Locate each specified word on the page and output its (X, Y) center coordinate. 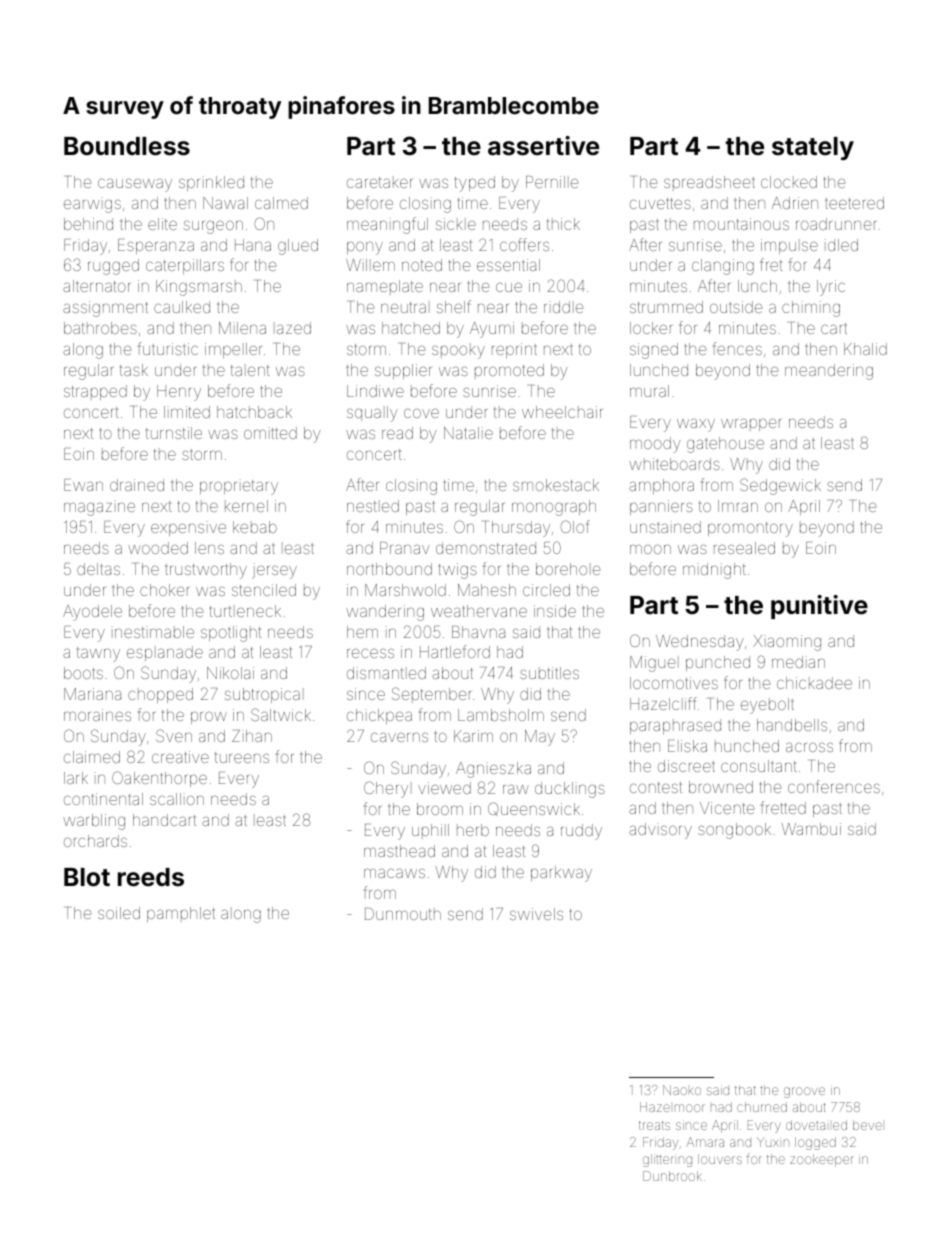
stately (813, 148)
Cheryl (388, 789)
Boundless (127, 146)
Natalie (468, 433)
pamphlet (181, 914)
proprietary (239, 487)
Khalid (865, 349)
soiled (119, 913)
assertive (543, 146)
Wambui (811, 829)
